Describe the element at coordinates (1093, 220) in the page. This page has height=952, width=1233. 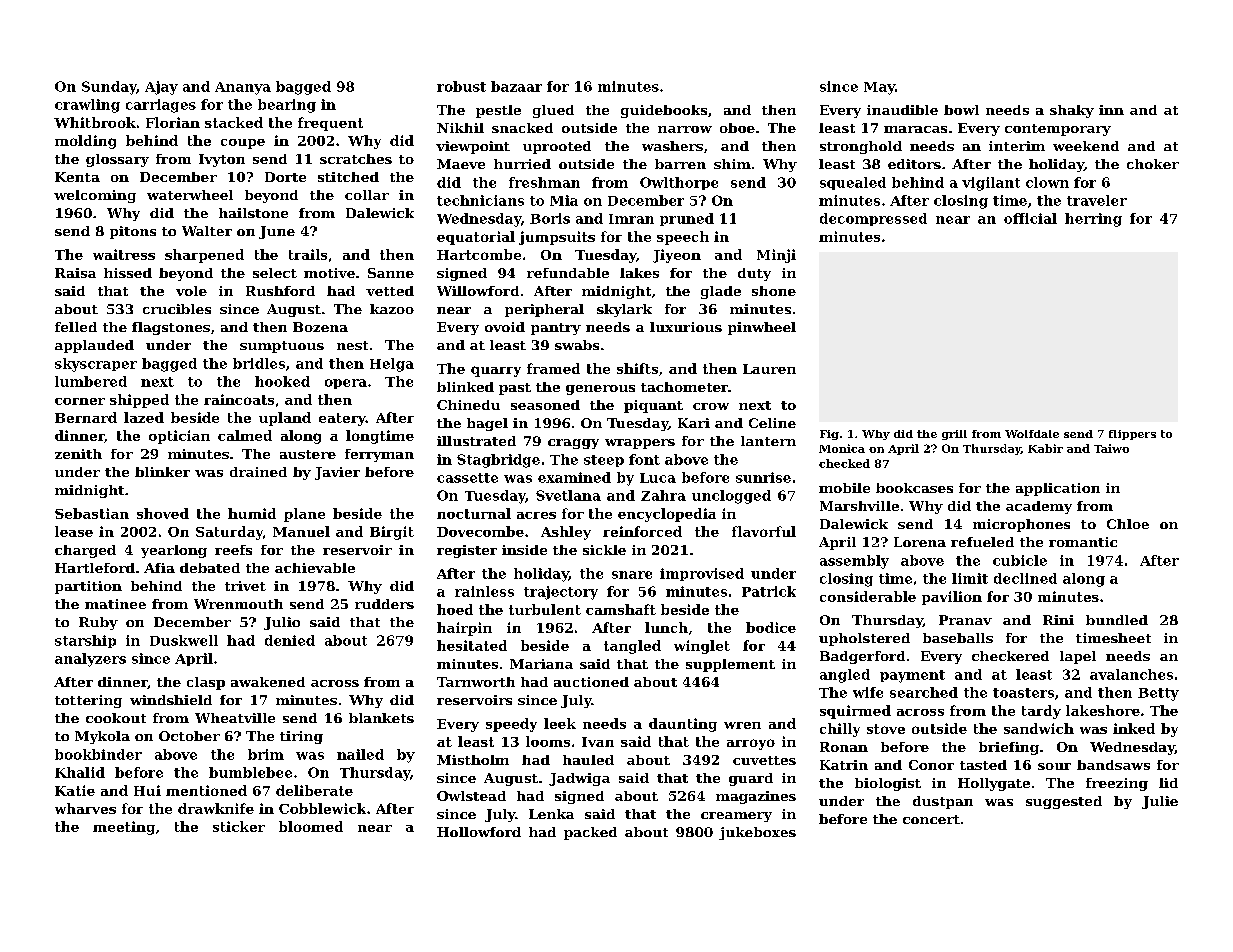
I see `herring` at that location.
